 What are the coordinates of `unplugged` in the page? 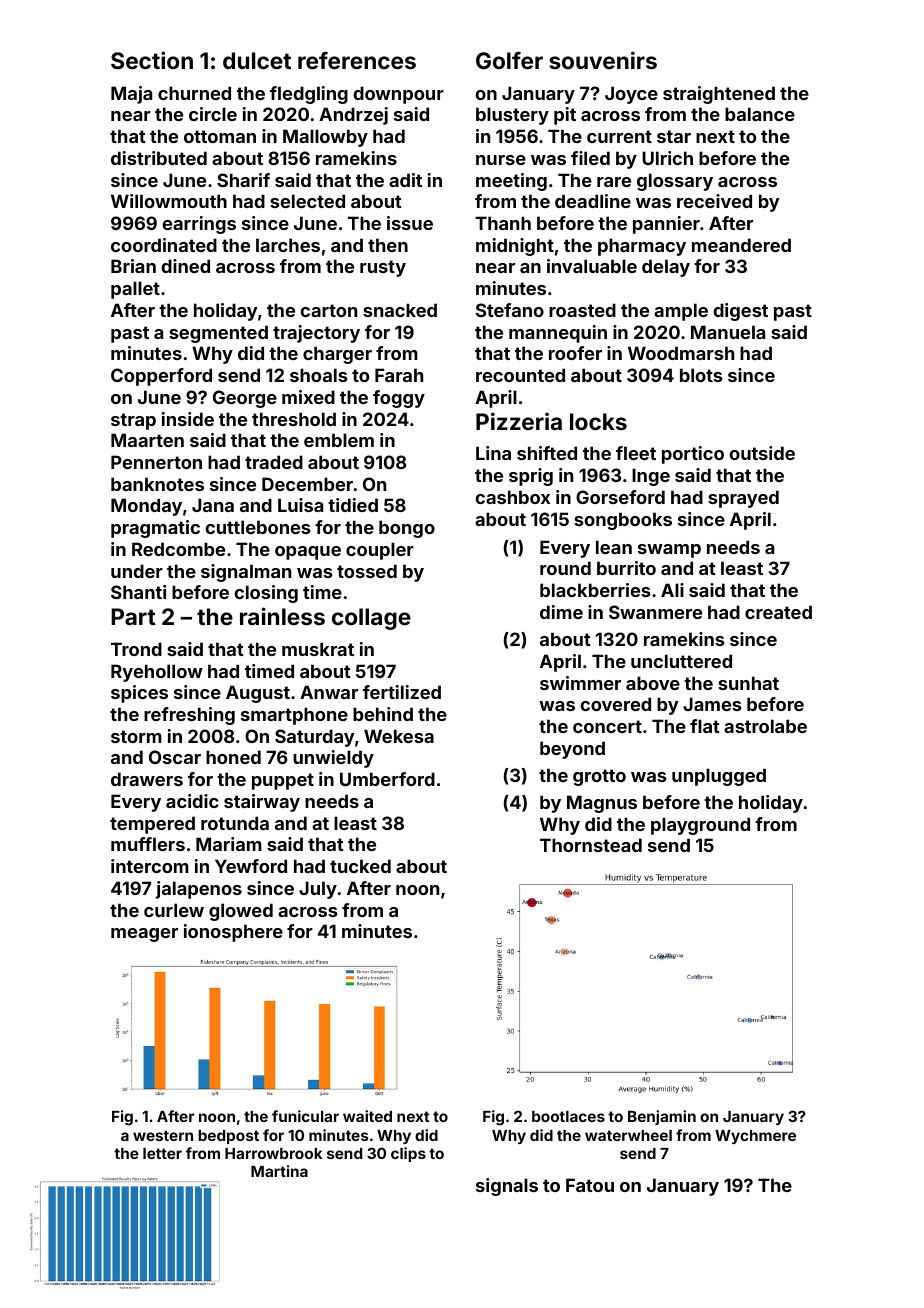 It's located at (719, 777).
